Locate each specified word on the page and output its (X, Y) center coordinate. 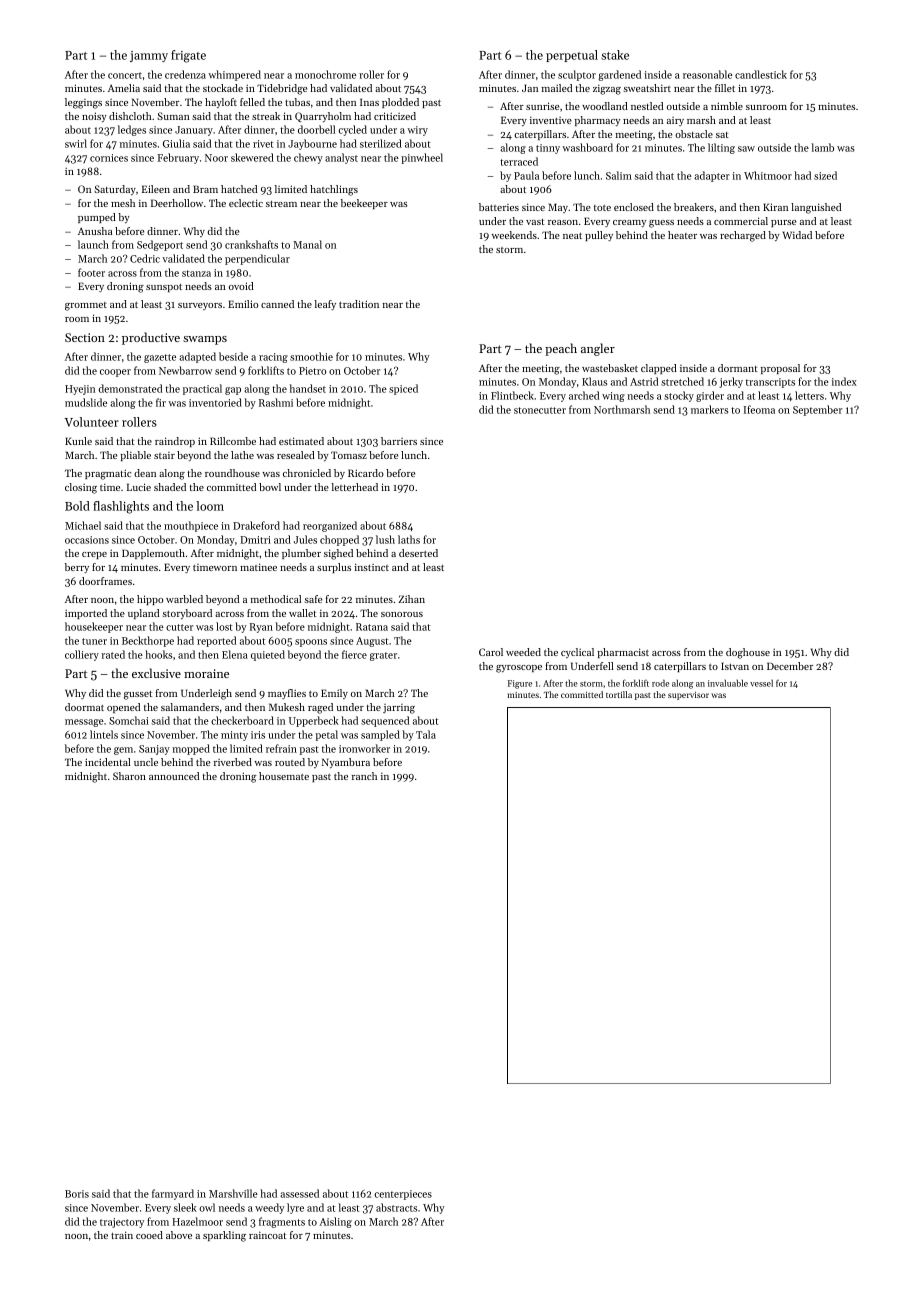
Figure (520, 684)
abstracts (396, 1207)
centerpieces (403, 1195)
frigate (188, 56)
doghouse (748, 653)
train (122, 1235)
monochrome (325, 74)
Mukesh (287, 707)
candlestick (761, 74)
